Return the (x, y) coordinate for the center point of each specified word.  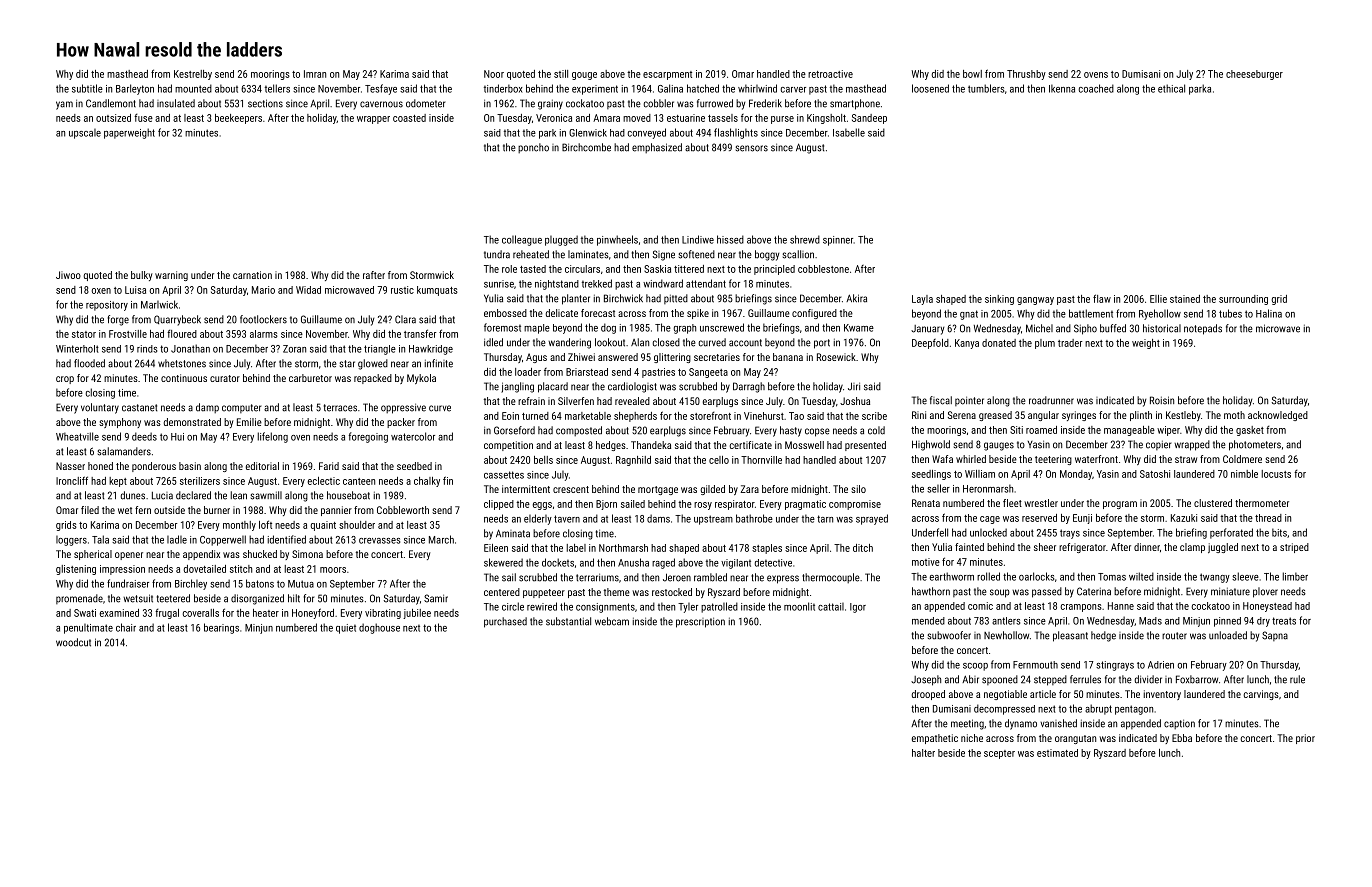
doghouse (379, 628)
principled (774, 270)
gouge (584, 76)
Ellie (1158, 299)
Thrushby (1026, 75)
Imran (315, 74)
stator (84, 334)
